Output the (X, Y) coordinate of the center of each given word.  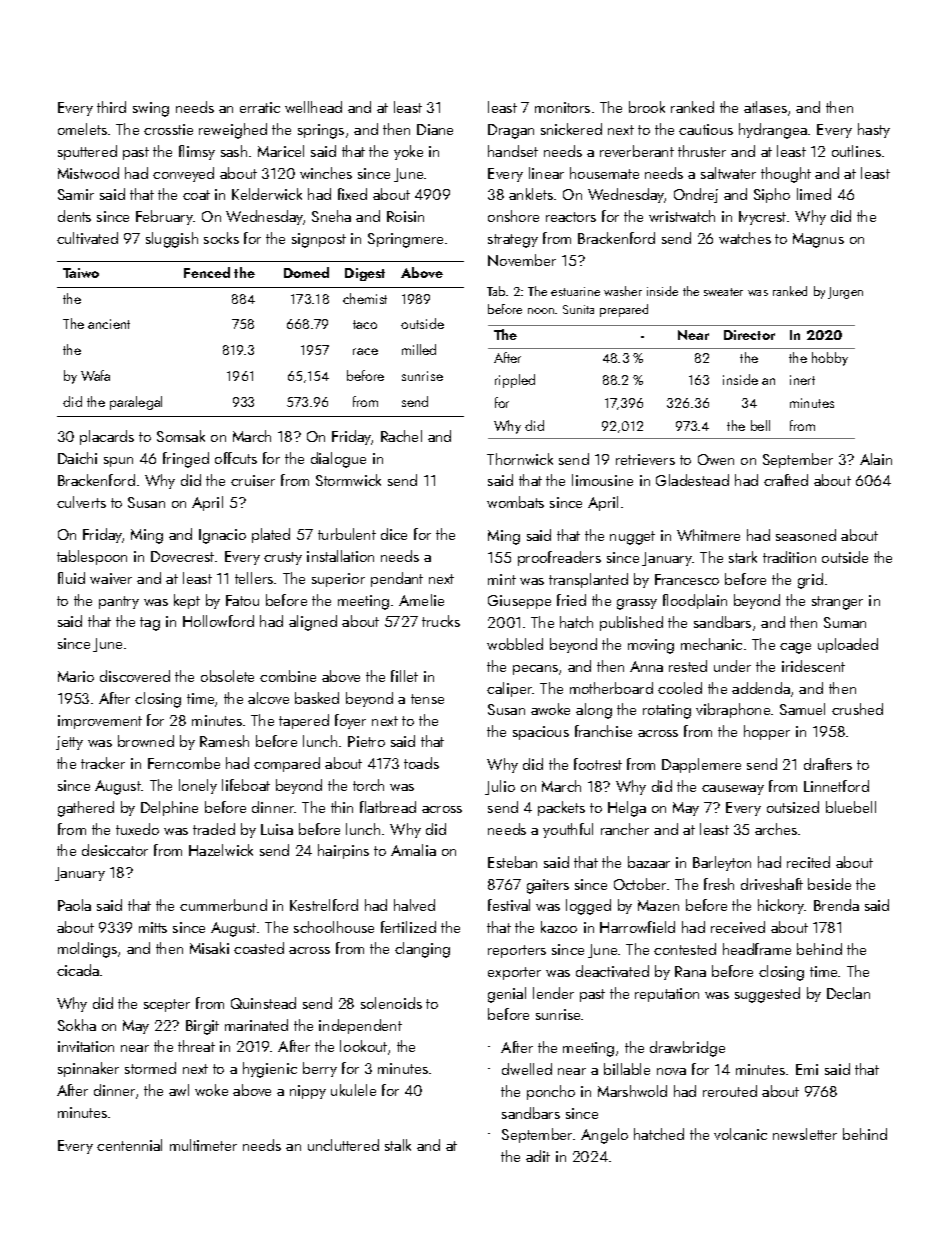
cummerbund (223, 905)
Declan (848, 993)
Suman (845, 622)
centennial (129, 1145)
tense (427, 699)
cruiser (253, 480)
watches (745, 238)
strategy (513, 241)
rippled (515, 381)
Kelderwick (267, 194)
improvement (100, 722)
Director (749, 335)
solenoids (391, 1003)
